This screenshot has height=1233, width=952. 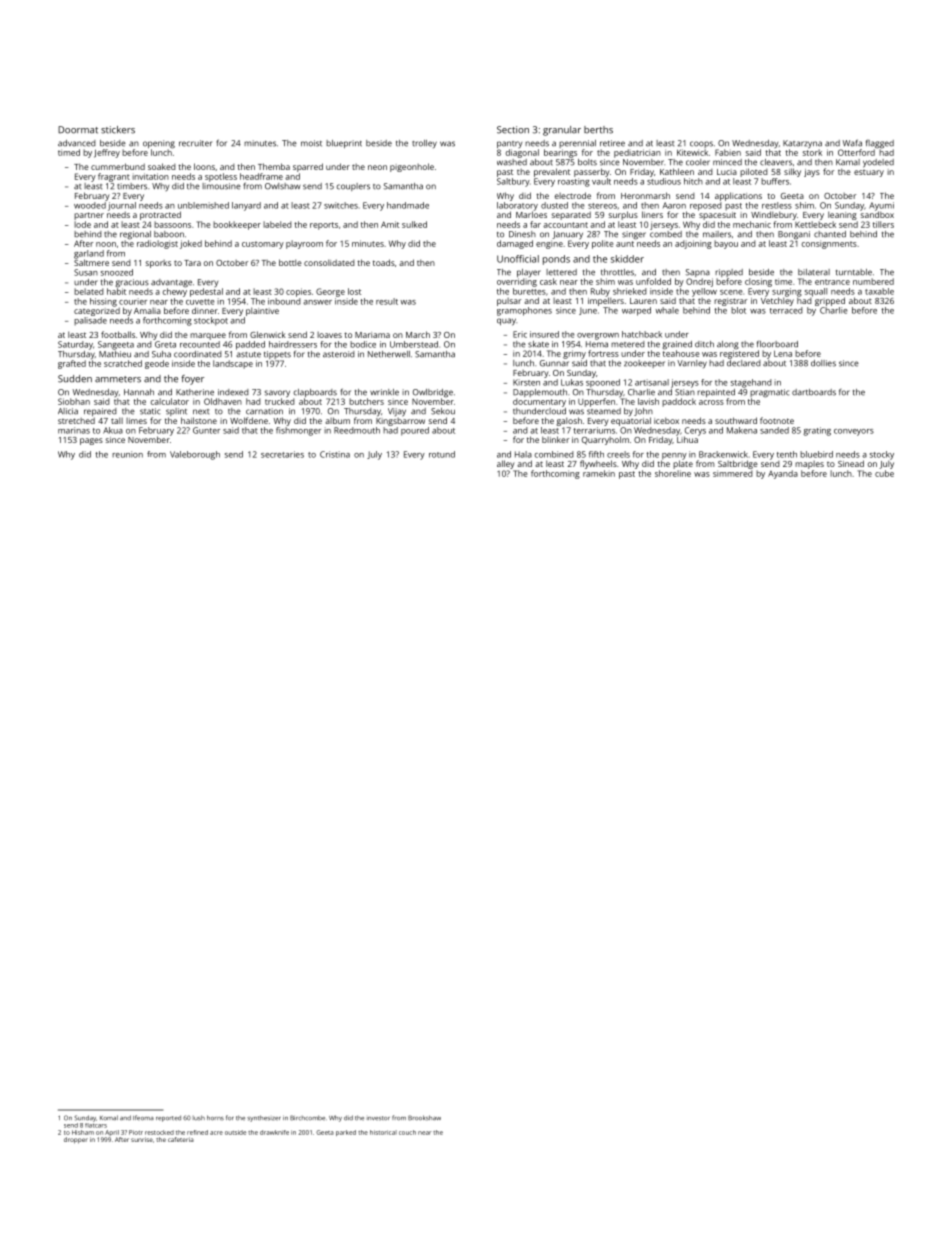 What do you see at coordinates (407, 1132) in the screenshot?
I see `couch` at bounding box center [407, 1132].
